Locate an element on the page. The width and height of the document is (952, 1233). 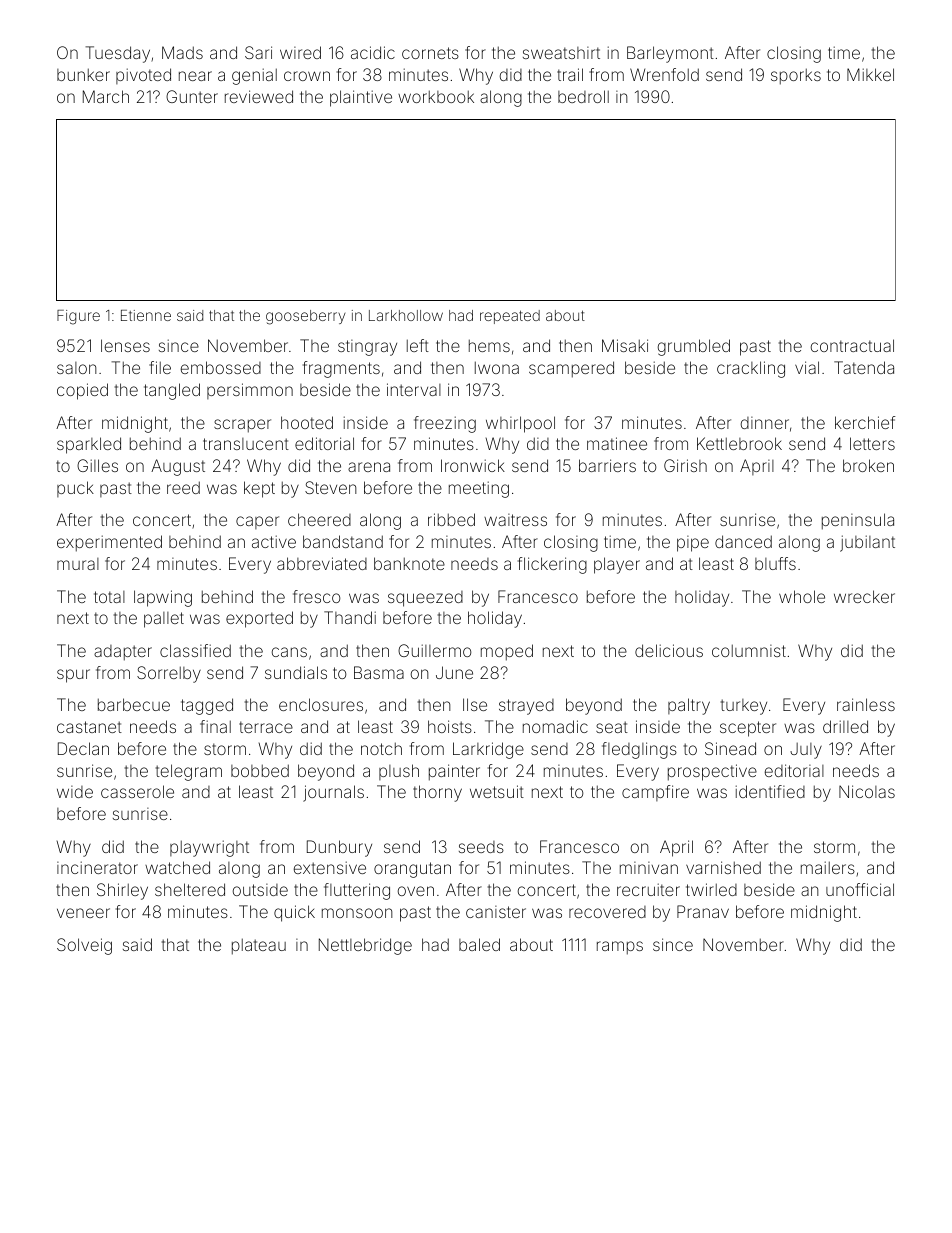
flickering is located at coordinates (552, 565).
